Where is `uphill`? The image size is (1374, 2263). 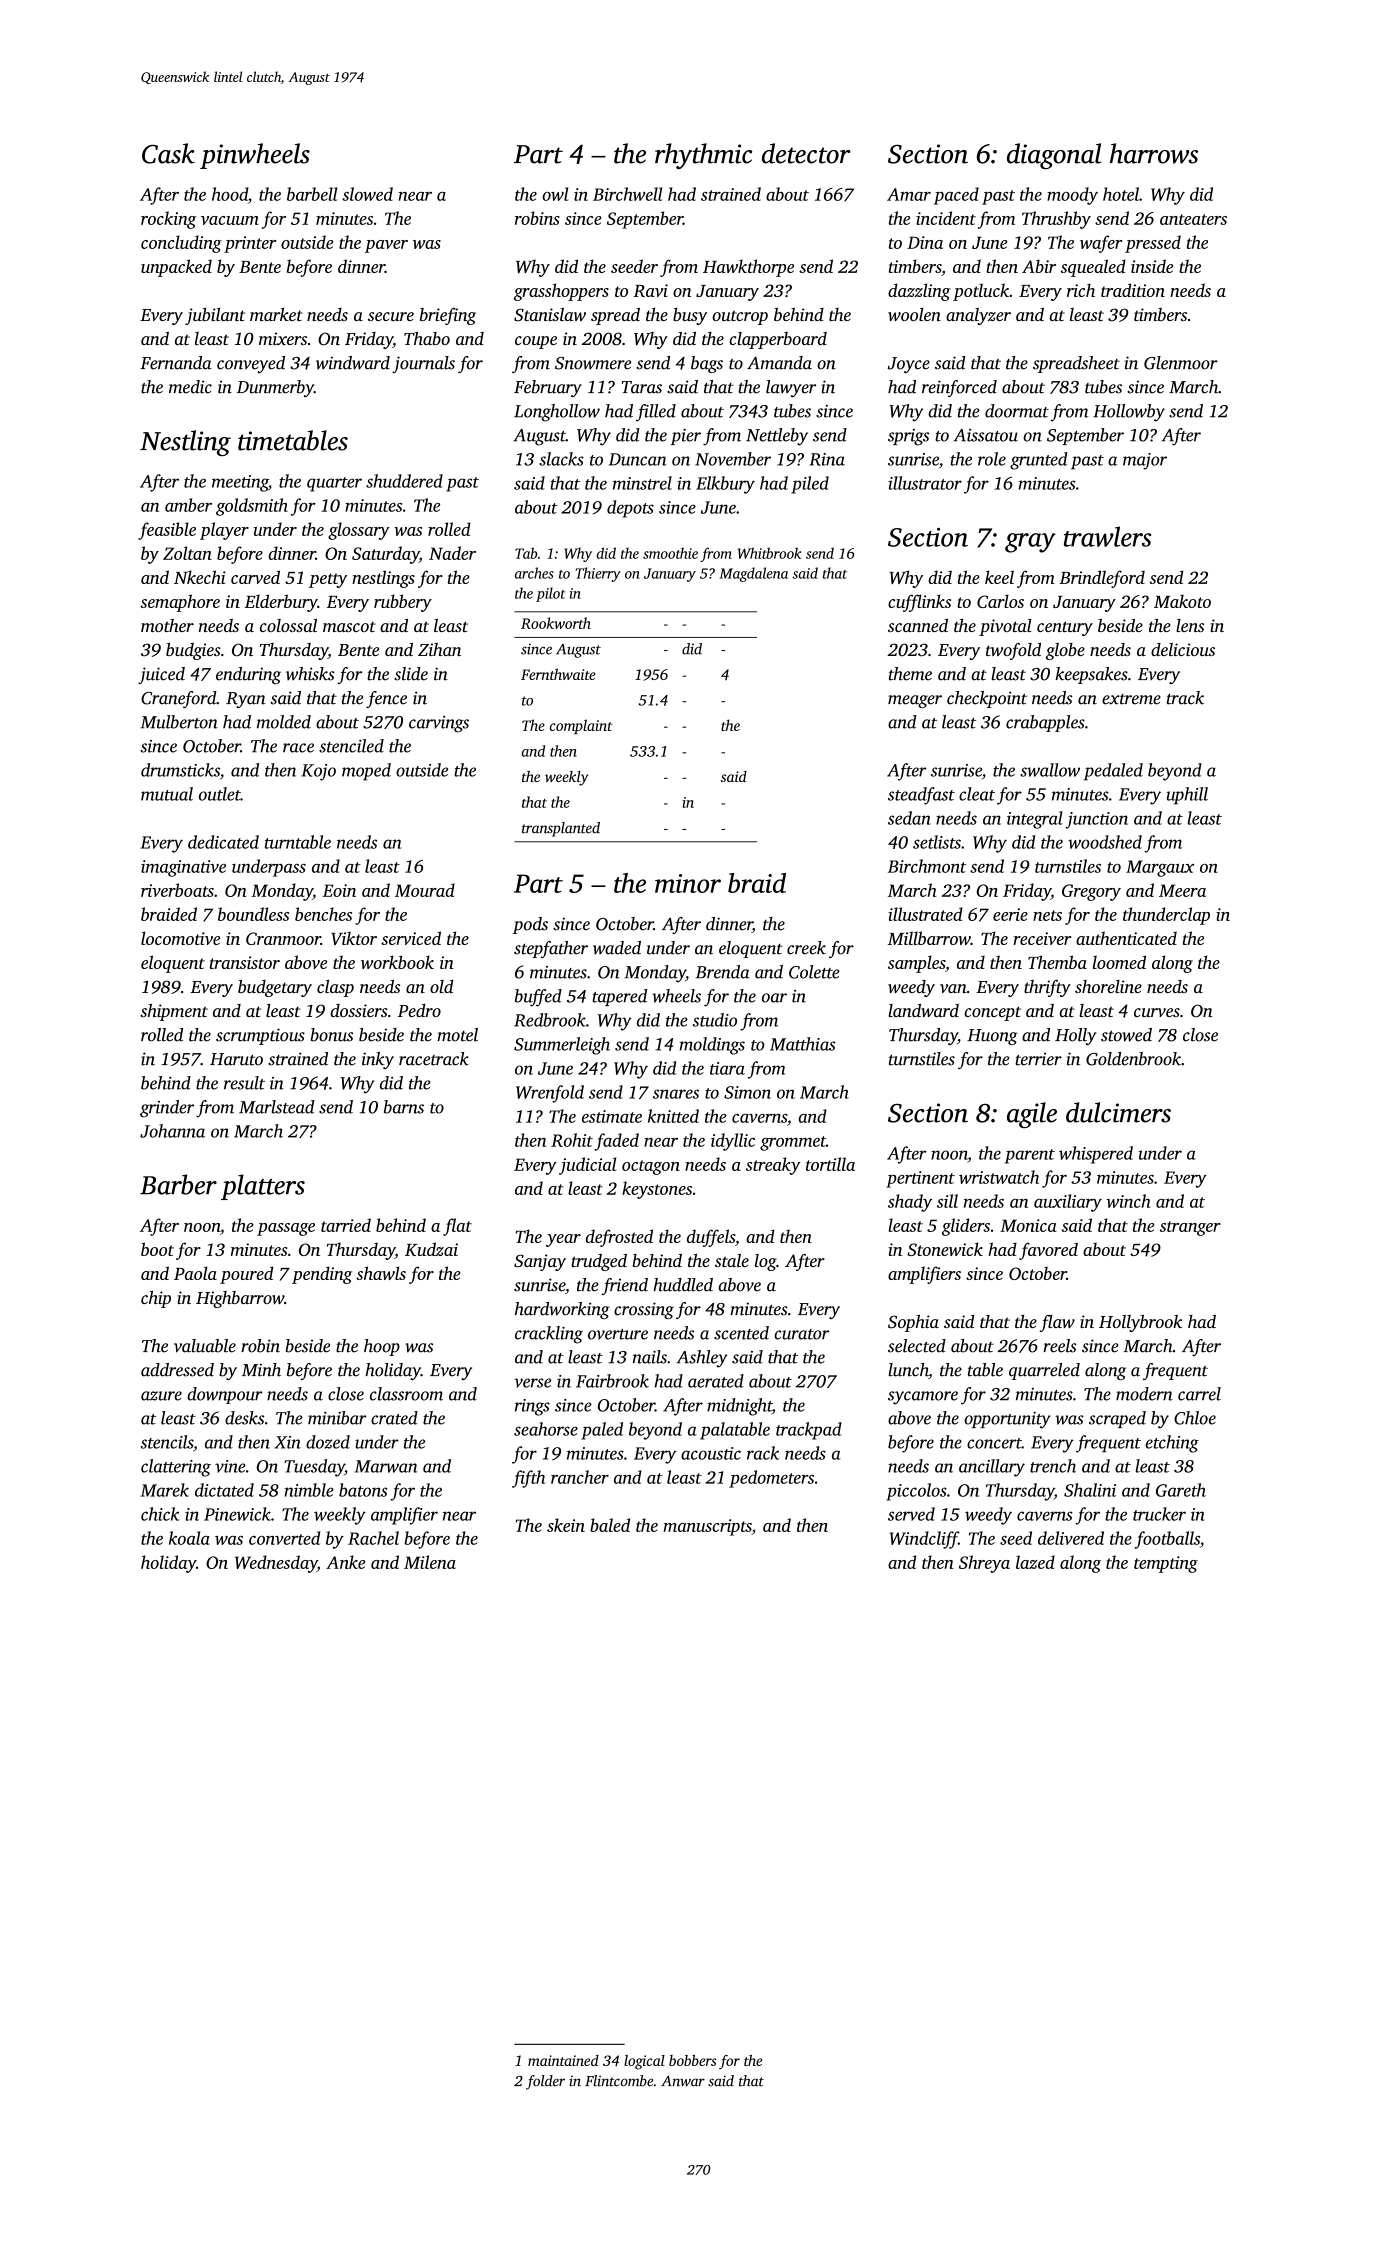
uphill is located at coordinates (1187, 796).
